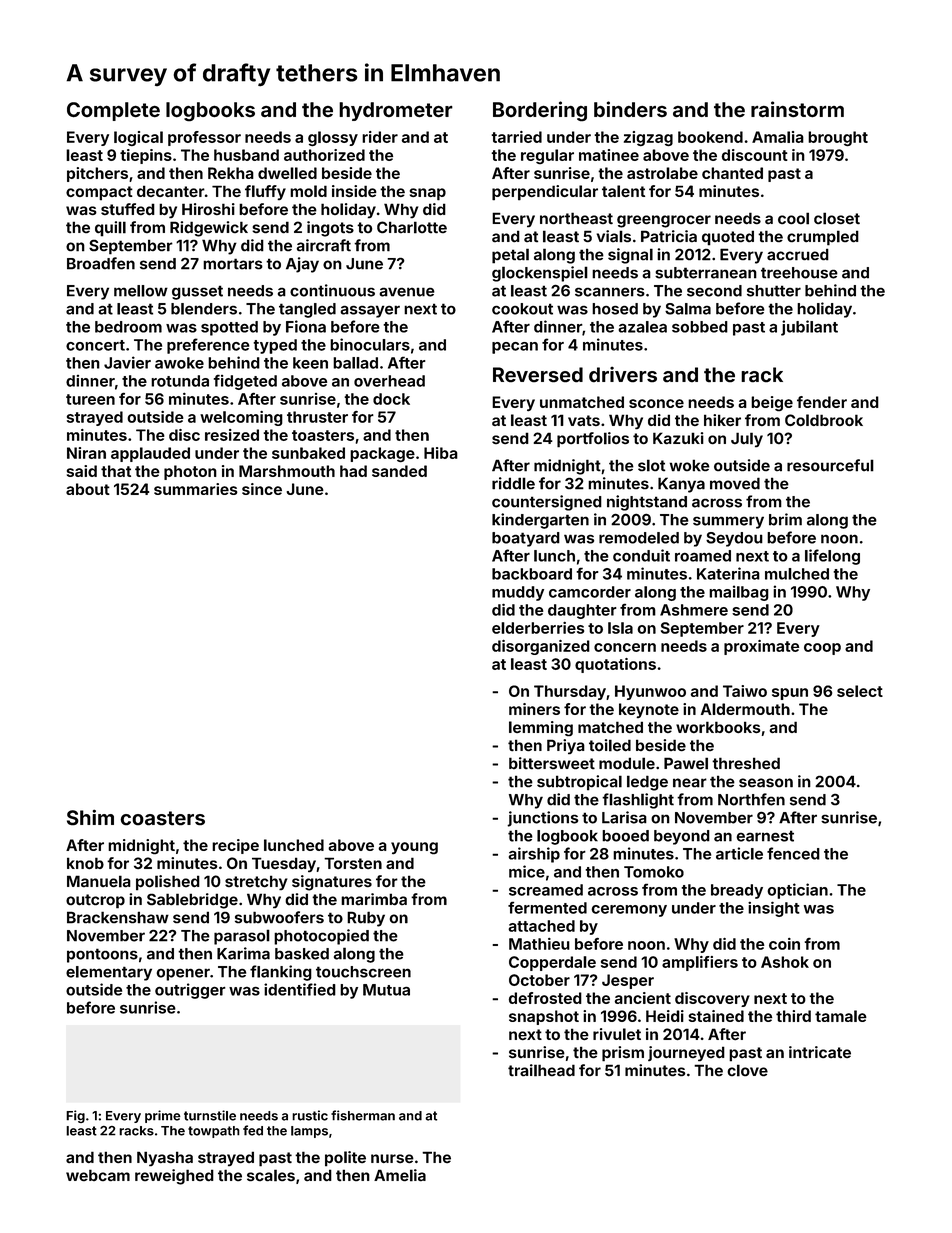 This screenshot has width=952, height=1233. Describe the element at coordinates (747, 1070) in the screenshot. I see `clove` at that location.
